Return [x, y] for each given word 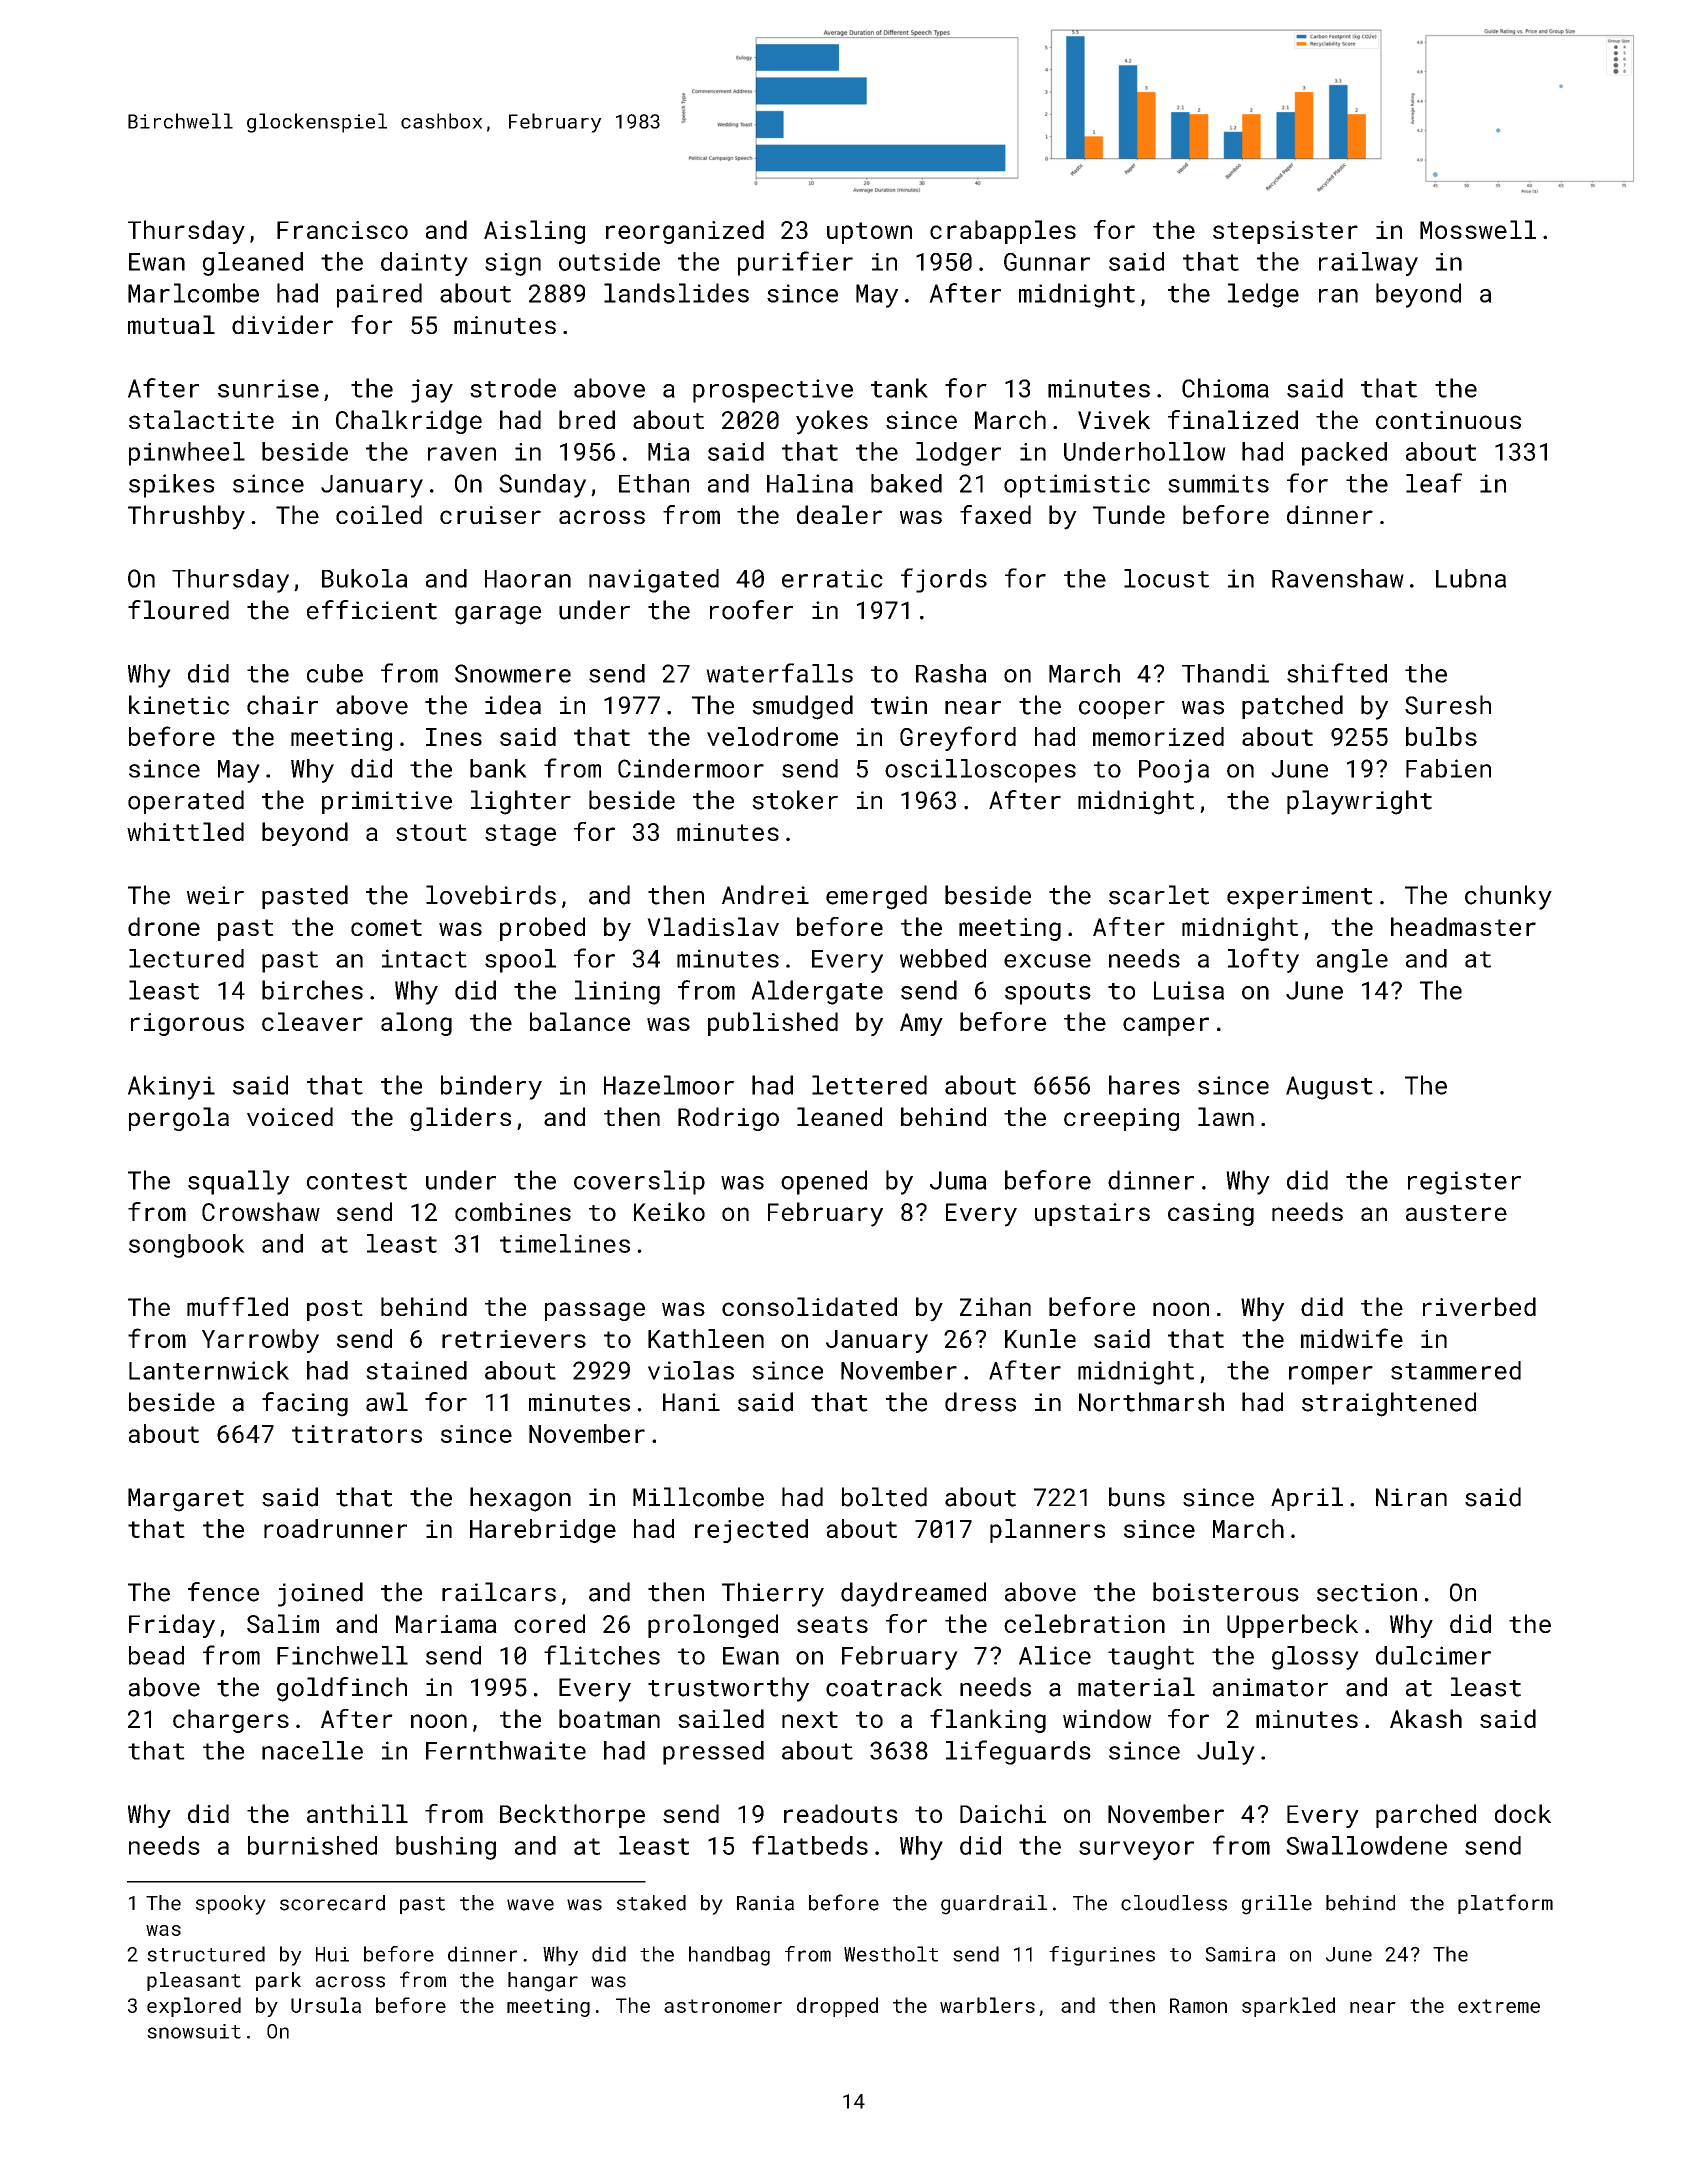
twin [899, 705]
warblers [987, 2005]
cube [335, 673]
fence [223, 1592]
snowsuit [194, 2031]
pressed [713, 1753]
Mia [669, 452]
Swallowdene [1366, 1845]
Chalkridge [409, 422]
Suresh [1448, 705]
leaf [1434, 483]
